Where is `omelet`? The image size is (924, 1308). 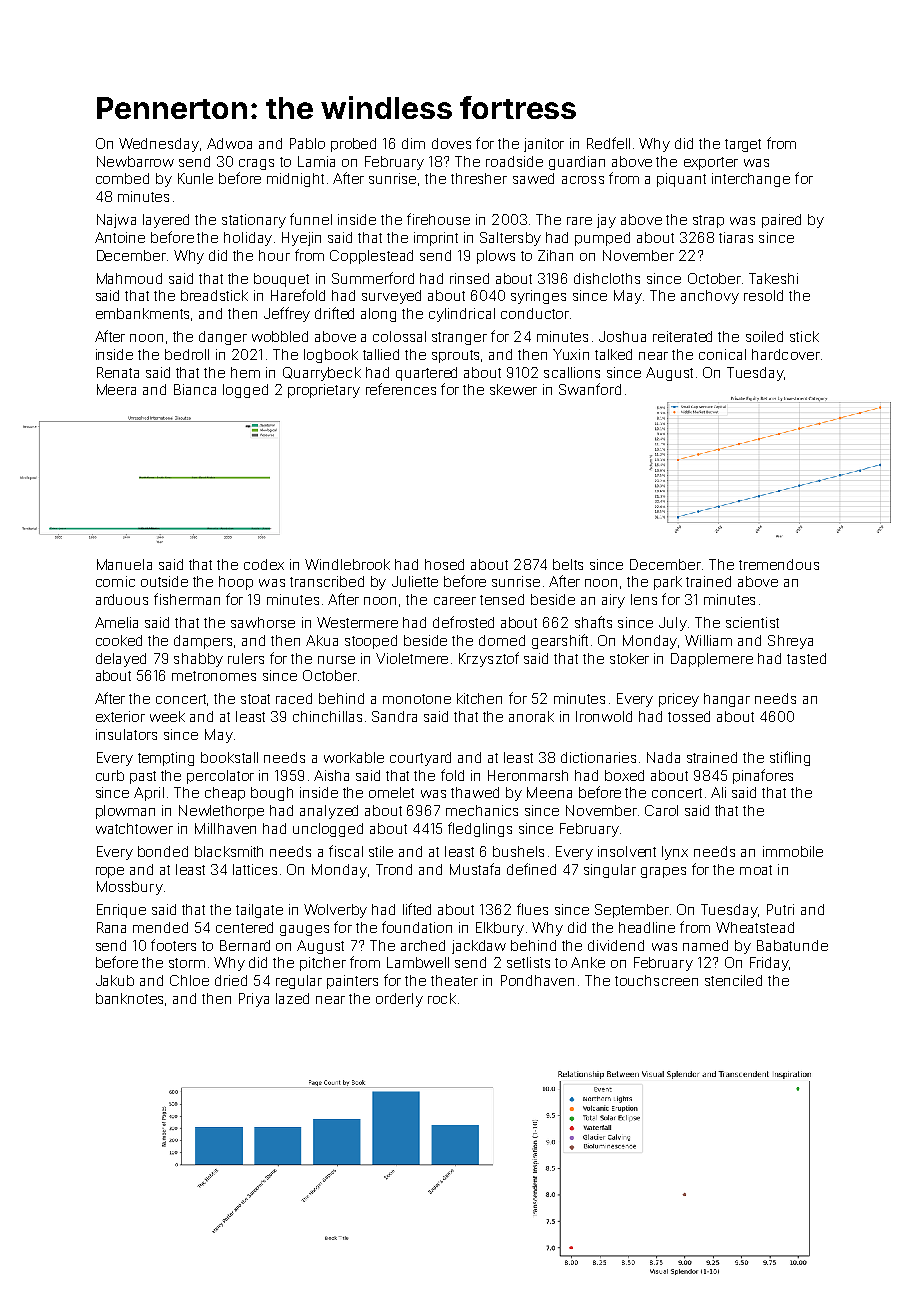 omelet is located at coordinates (391, 792).
